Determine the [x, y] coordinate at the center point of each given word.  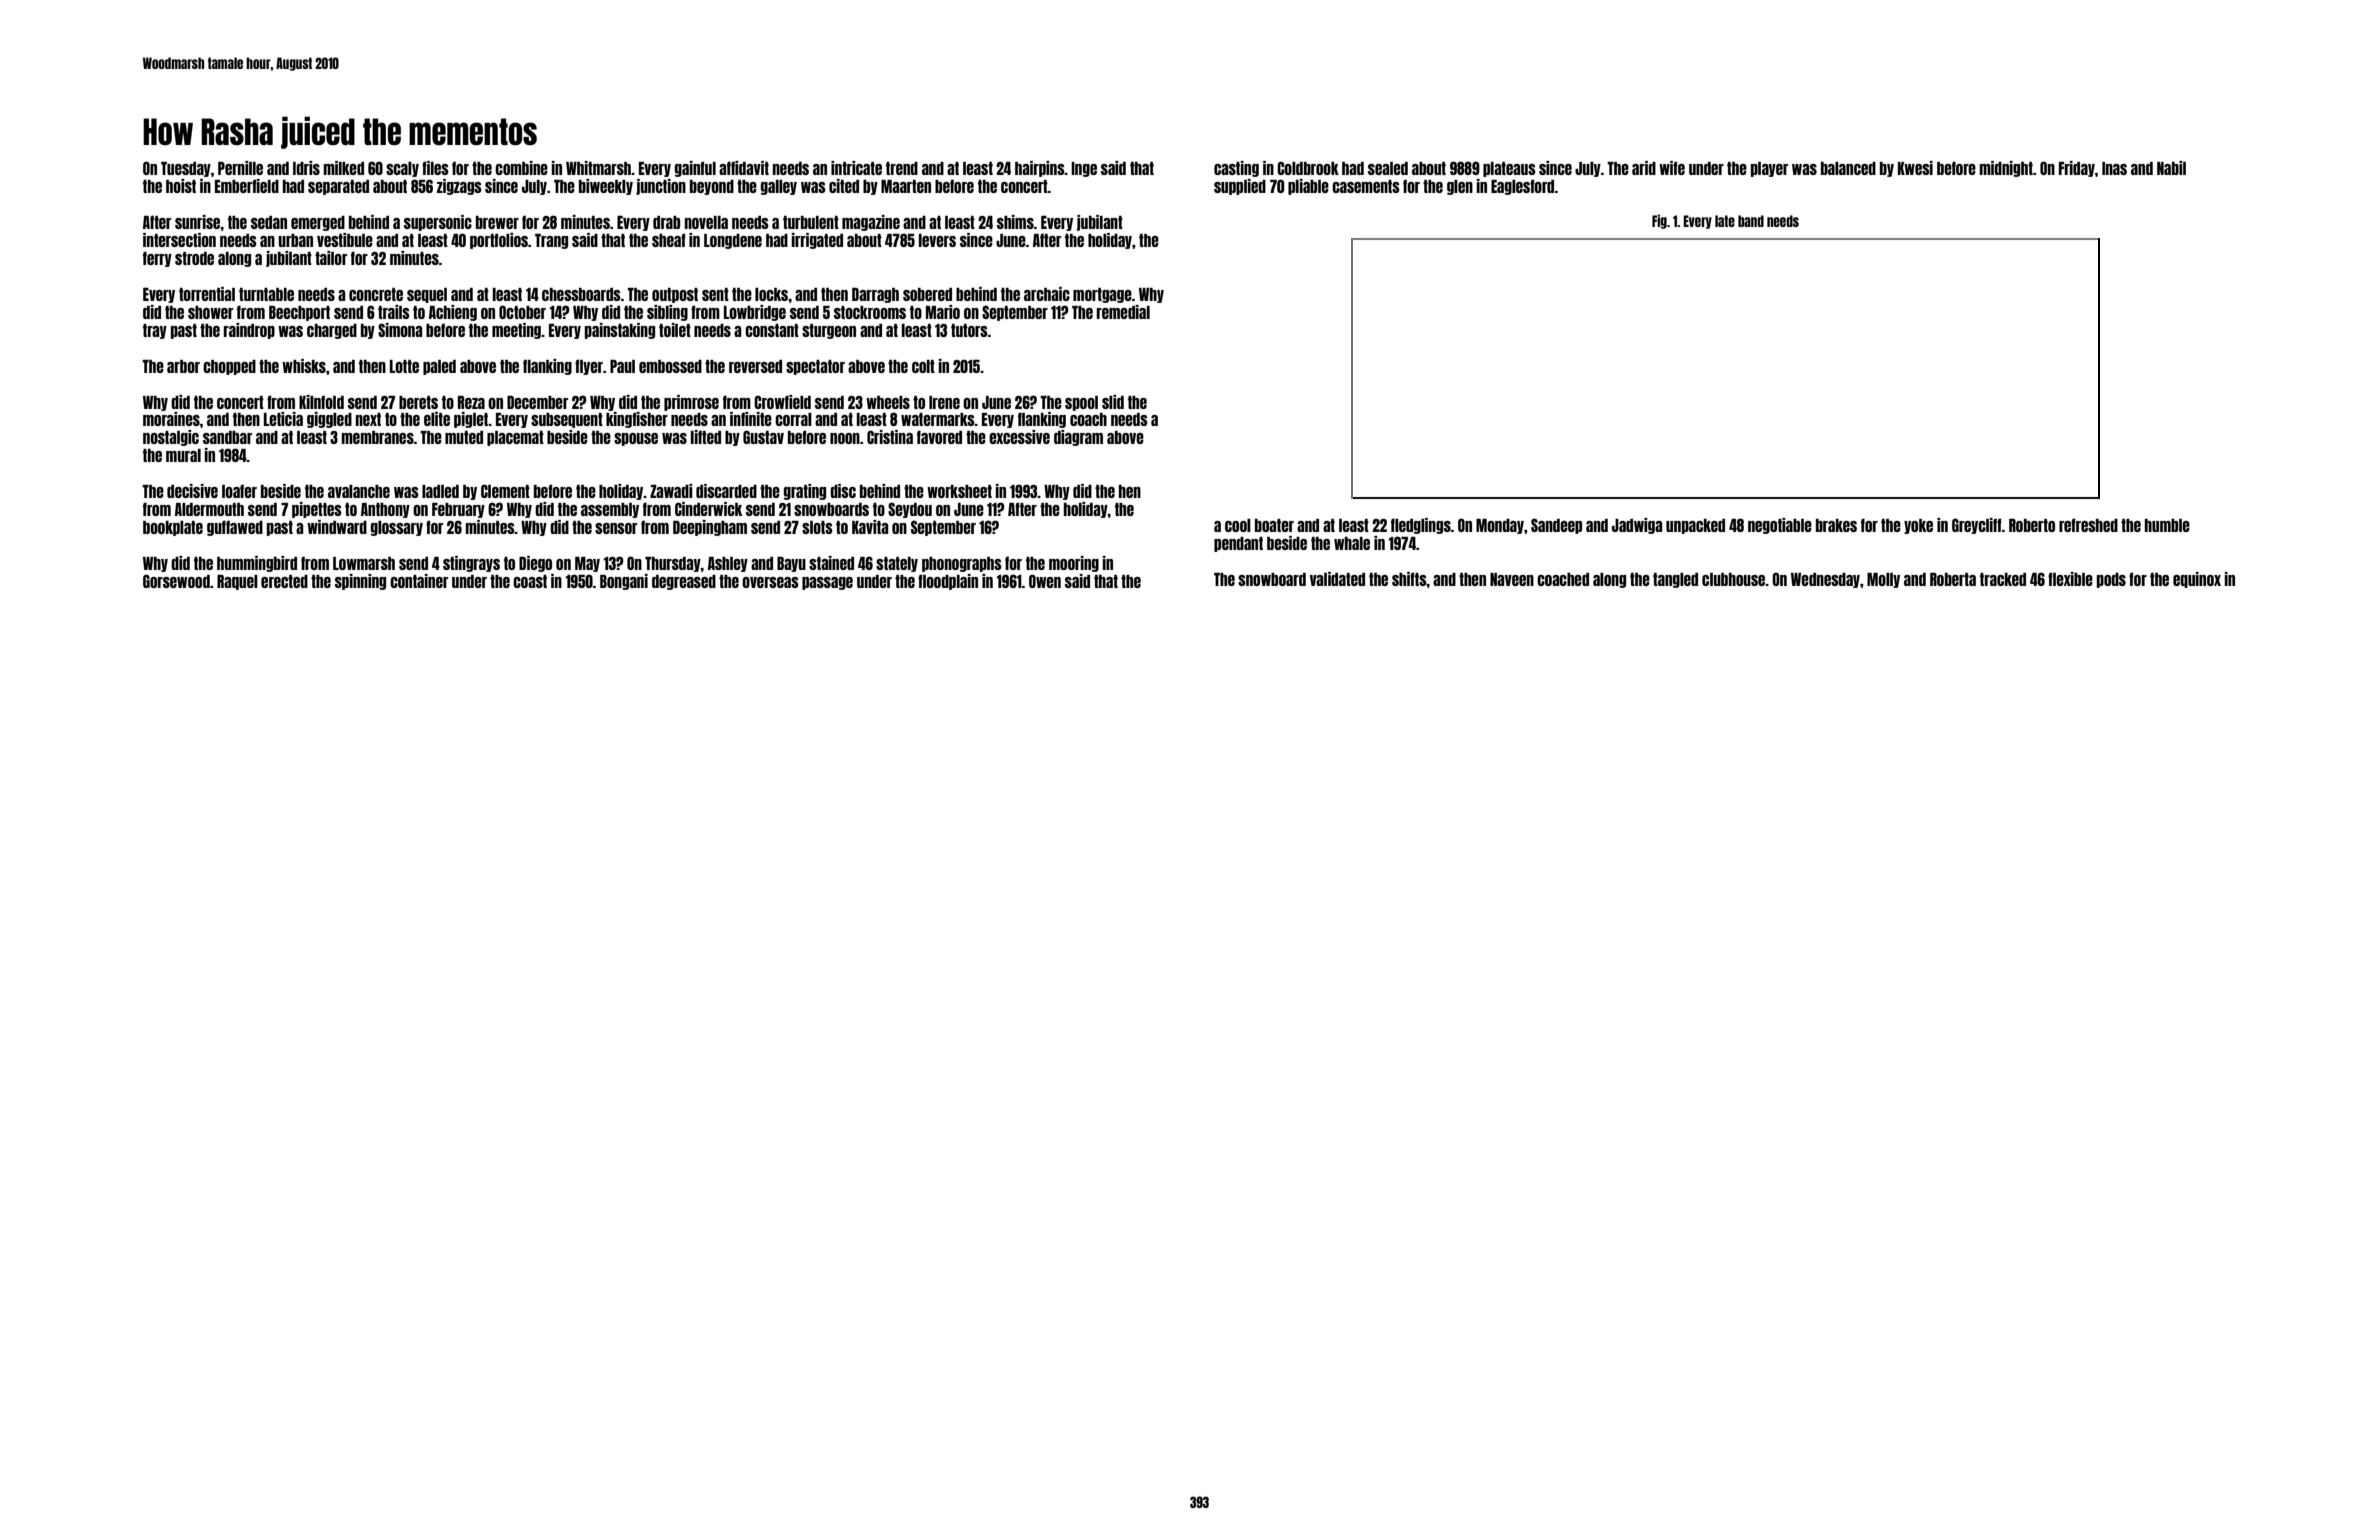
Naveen [1512, 579]
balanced [1848, 168]
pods [2111, 580]
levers [937, 240]
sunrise [198, 222]
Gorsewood [176, 581]
